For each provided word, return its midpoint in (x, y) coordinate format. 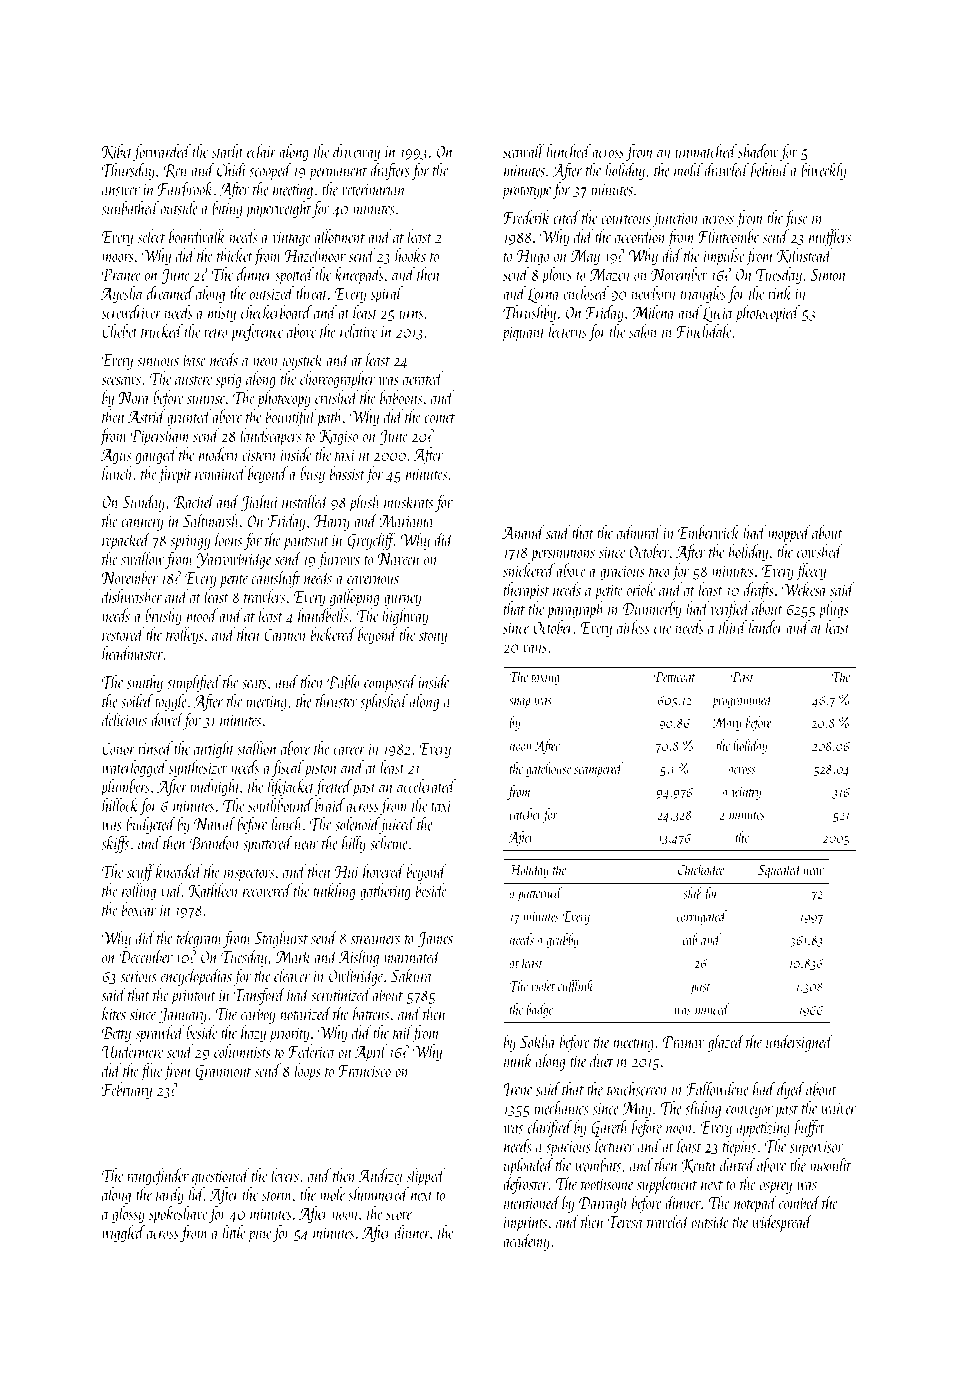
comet (440, 418)
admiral (639, 532)
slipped (425, 1177)
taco (659, 572)
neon (265, 362)
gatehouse (548, 769)
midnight (215, 787)
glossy (128, 1214)
